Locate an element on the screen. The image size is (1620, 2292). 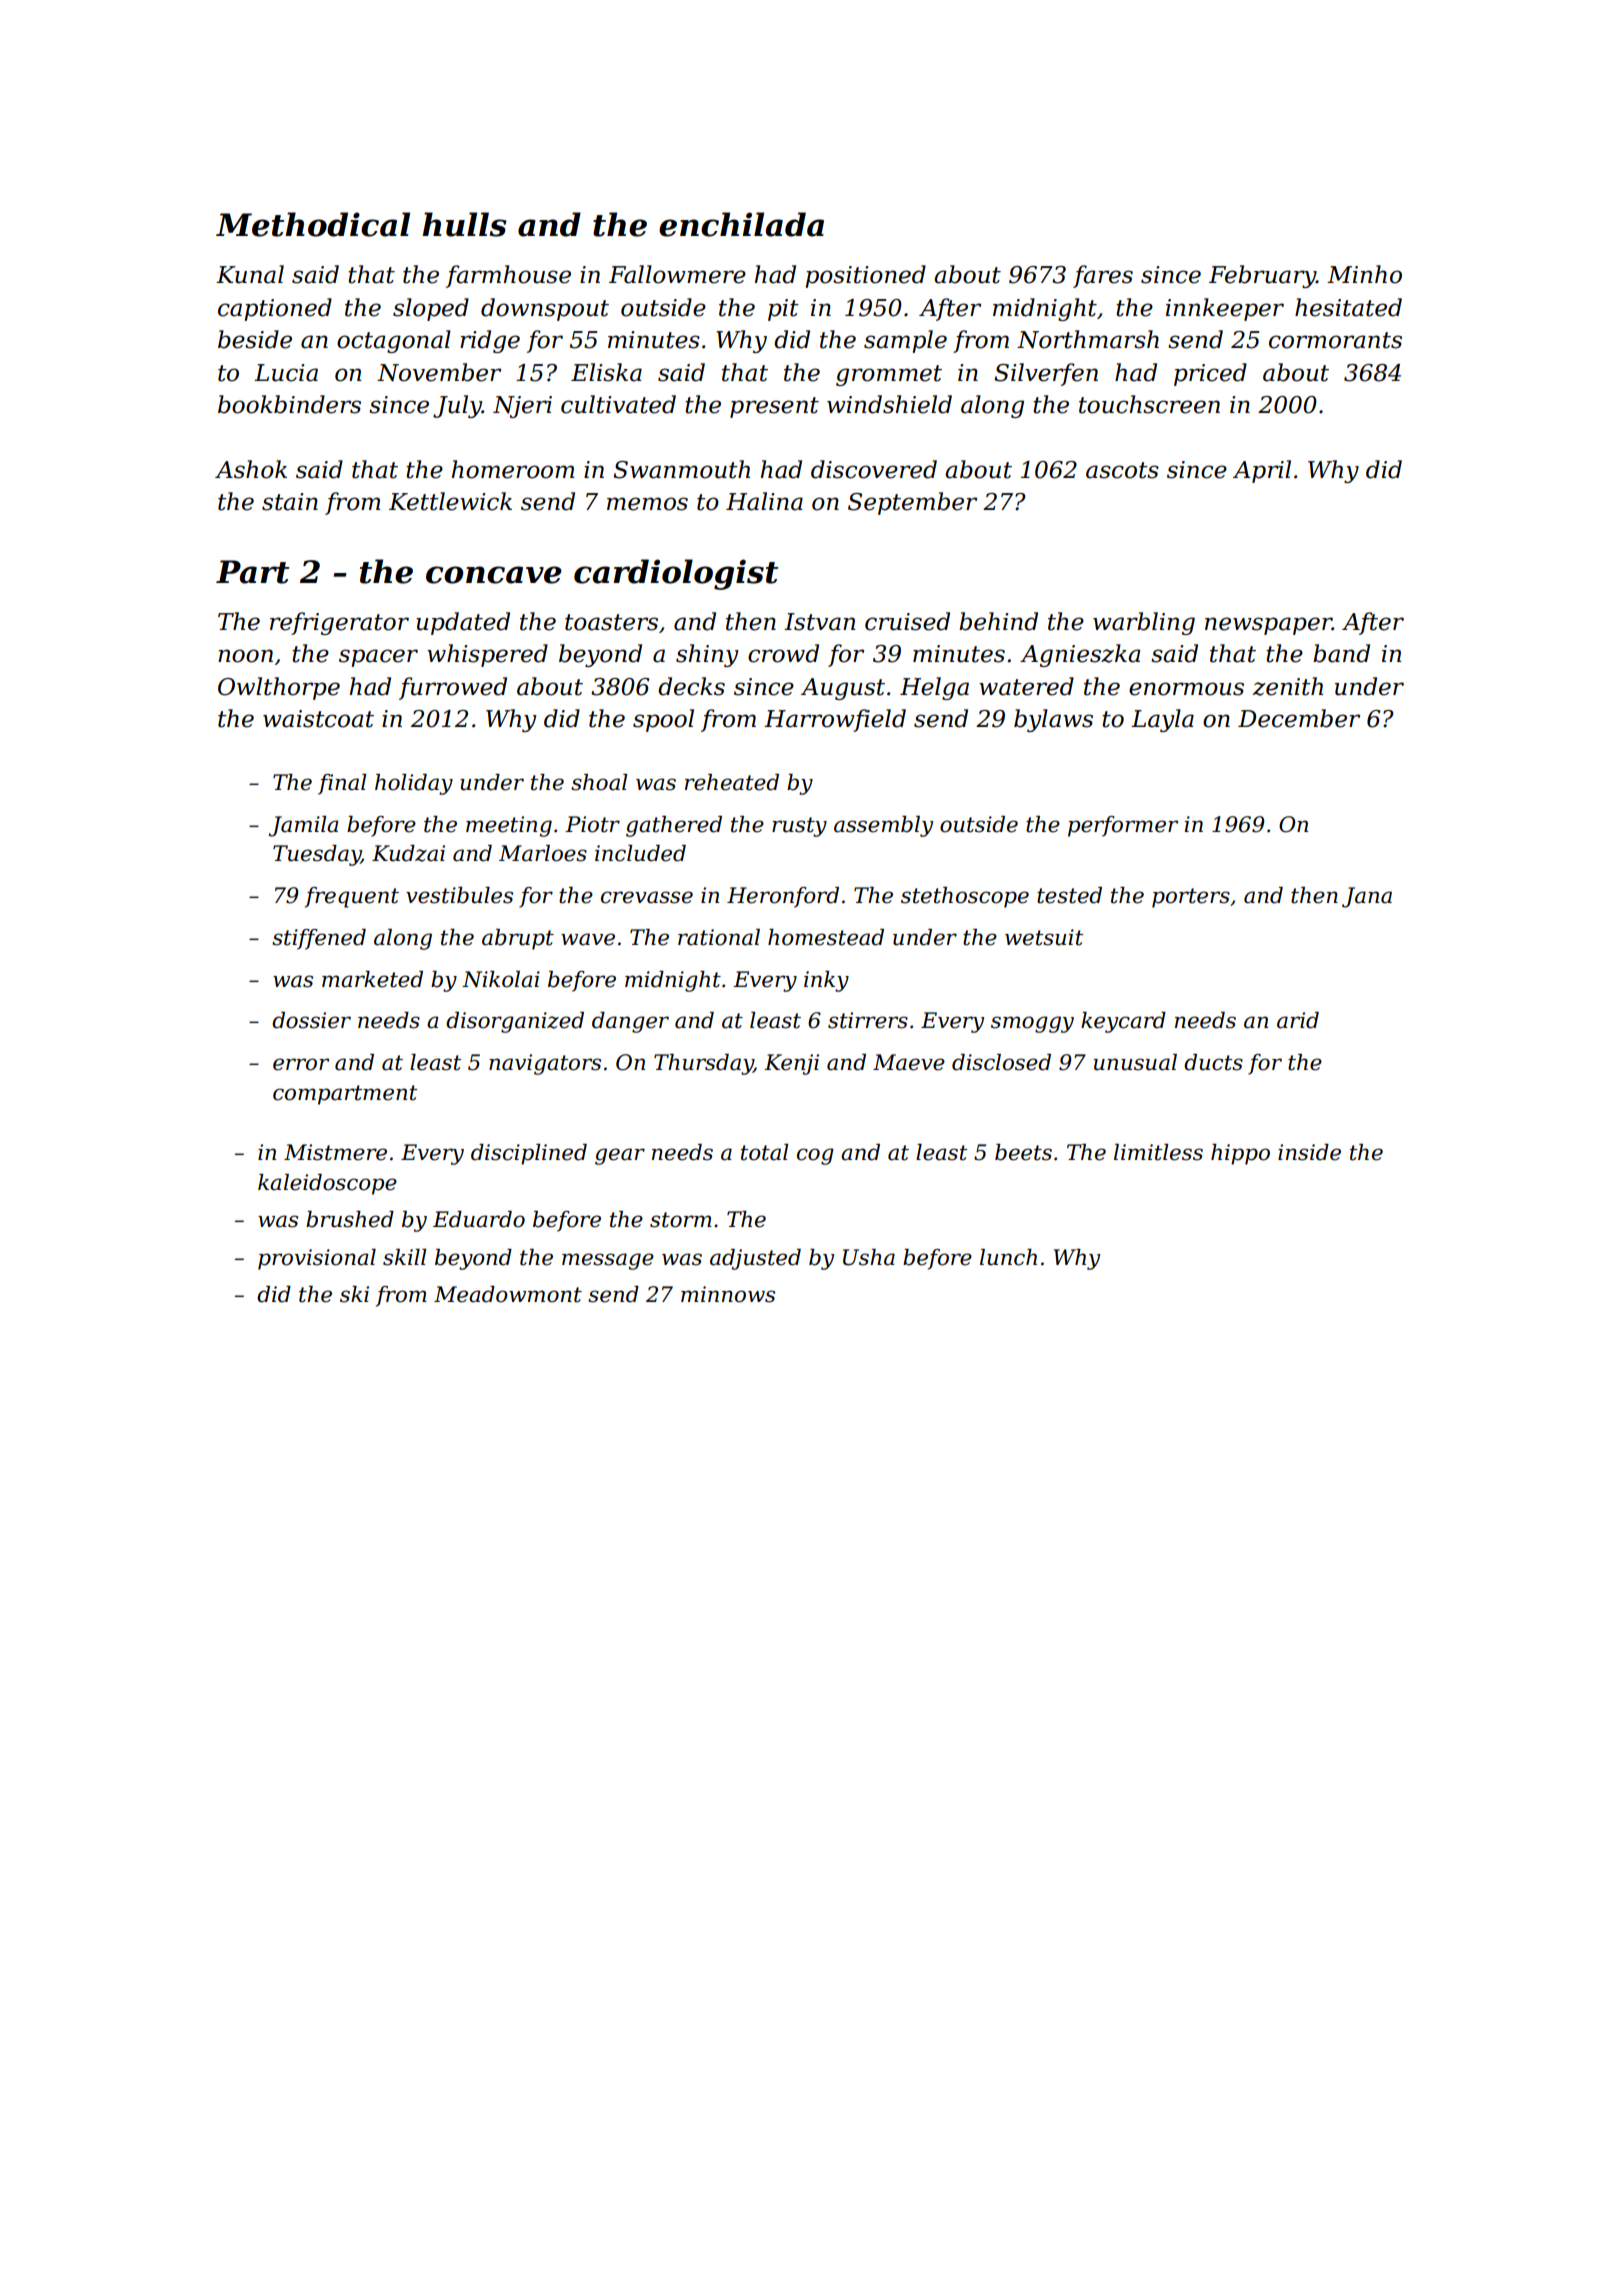
stain is located at coordinates (290, 502).
